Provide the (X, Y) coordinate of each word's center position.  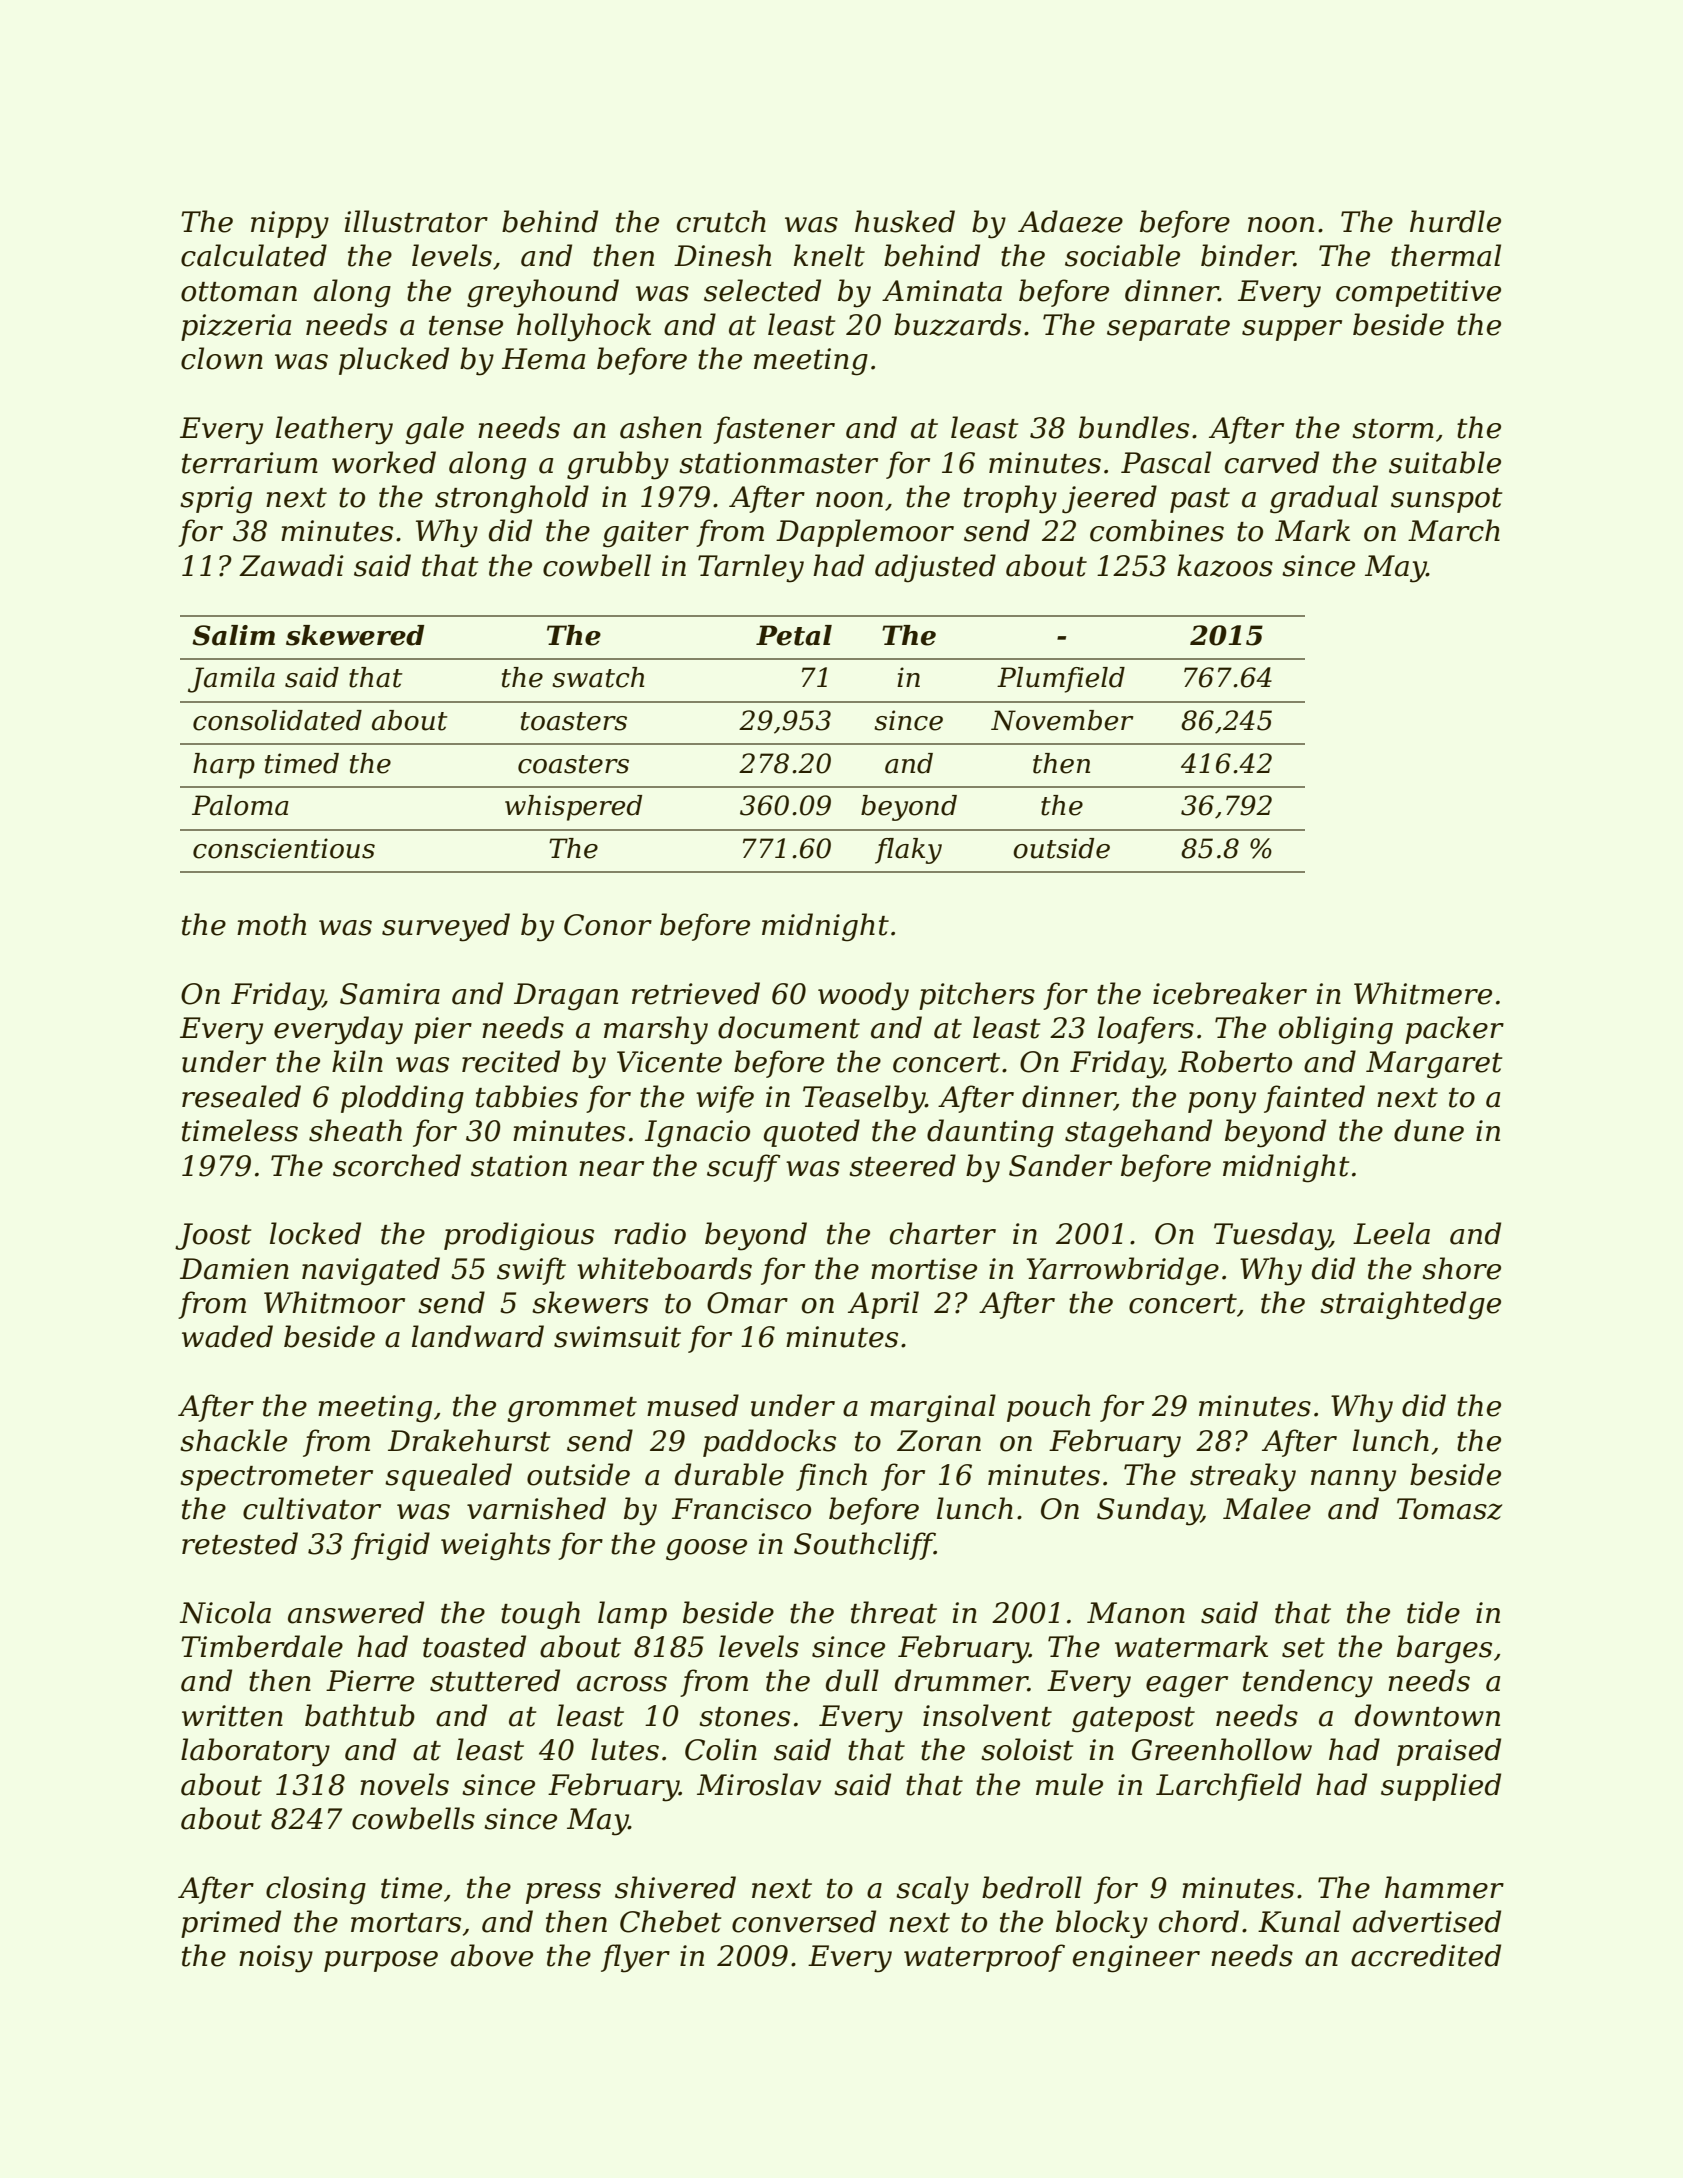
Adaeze (1070, 221)
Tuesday (1272, 1236)
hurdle (1455, 221)
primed (231, 1924)
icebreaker (1230, 993)
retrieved (696, 993)
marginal (933, 1408)
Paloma (240, 805)
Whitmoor (334, 1302)
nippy (290, 225)
